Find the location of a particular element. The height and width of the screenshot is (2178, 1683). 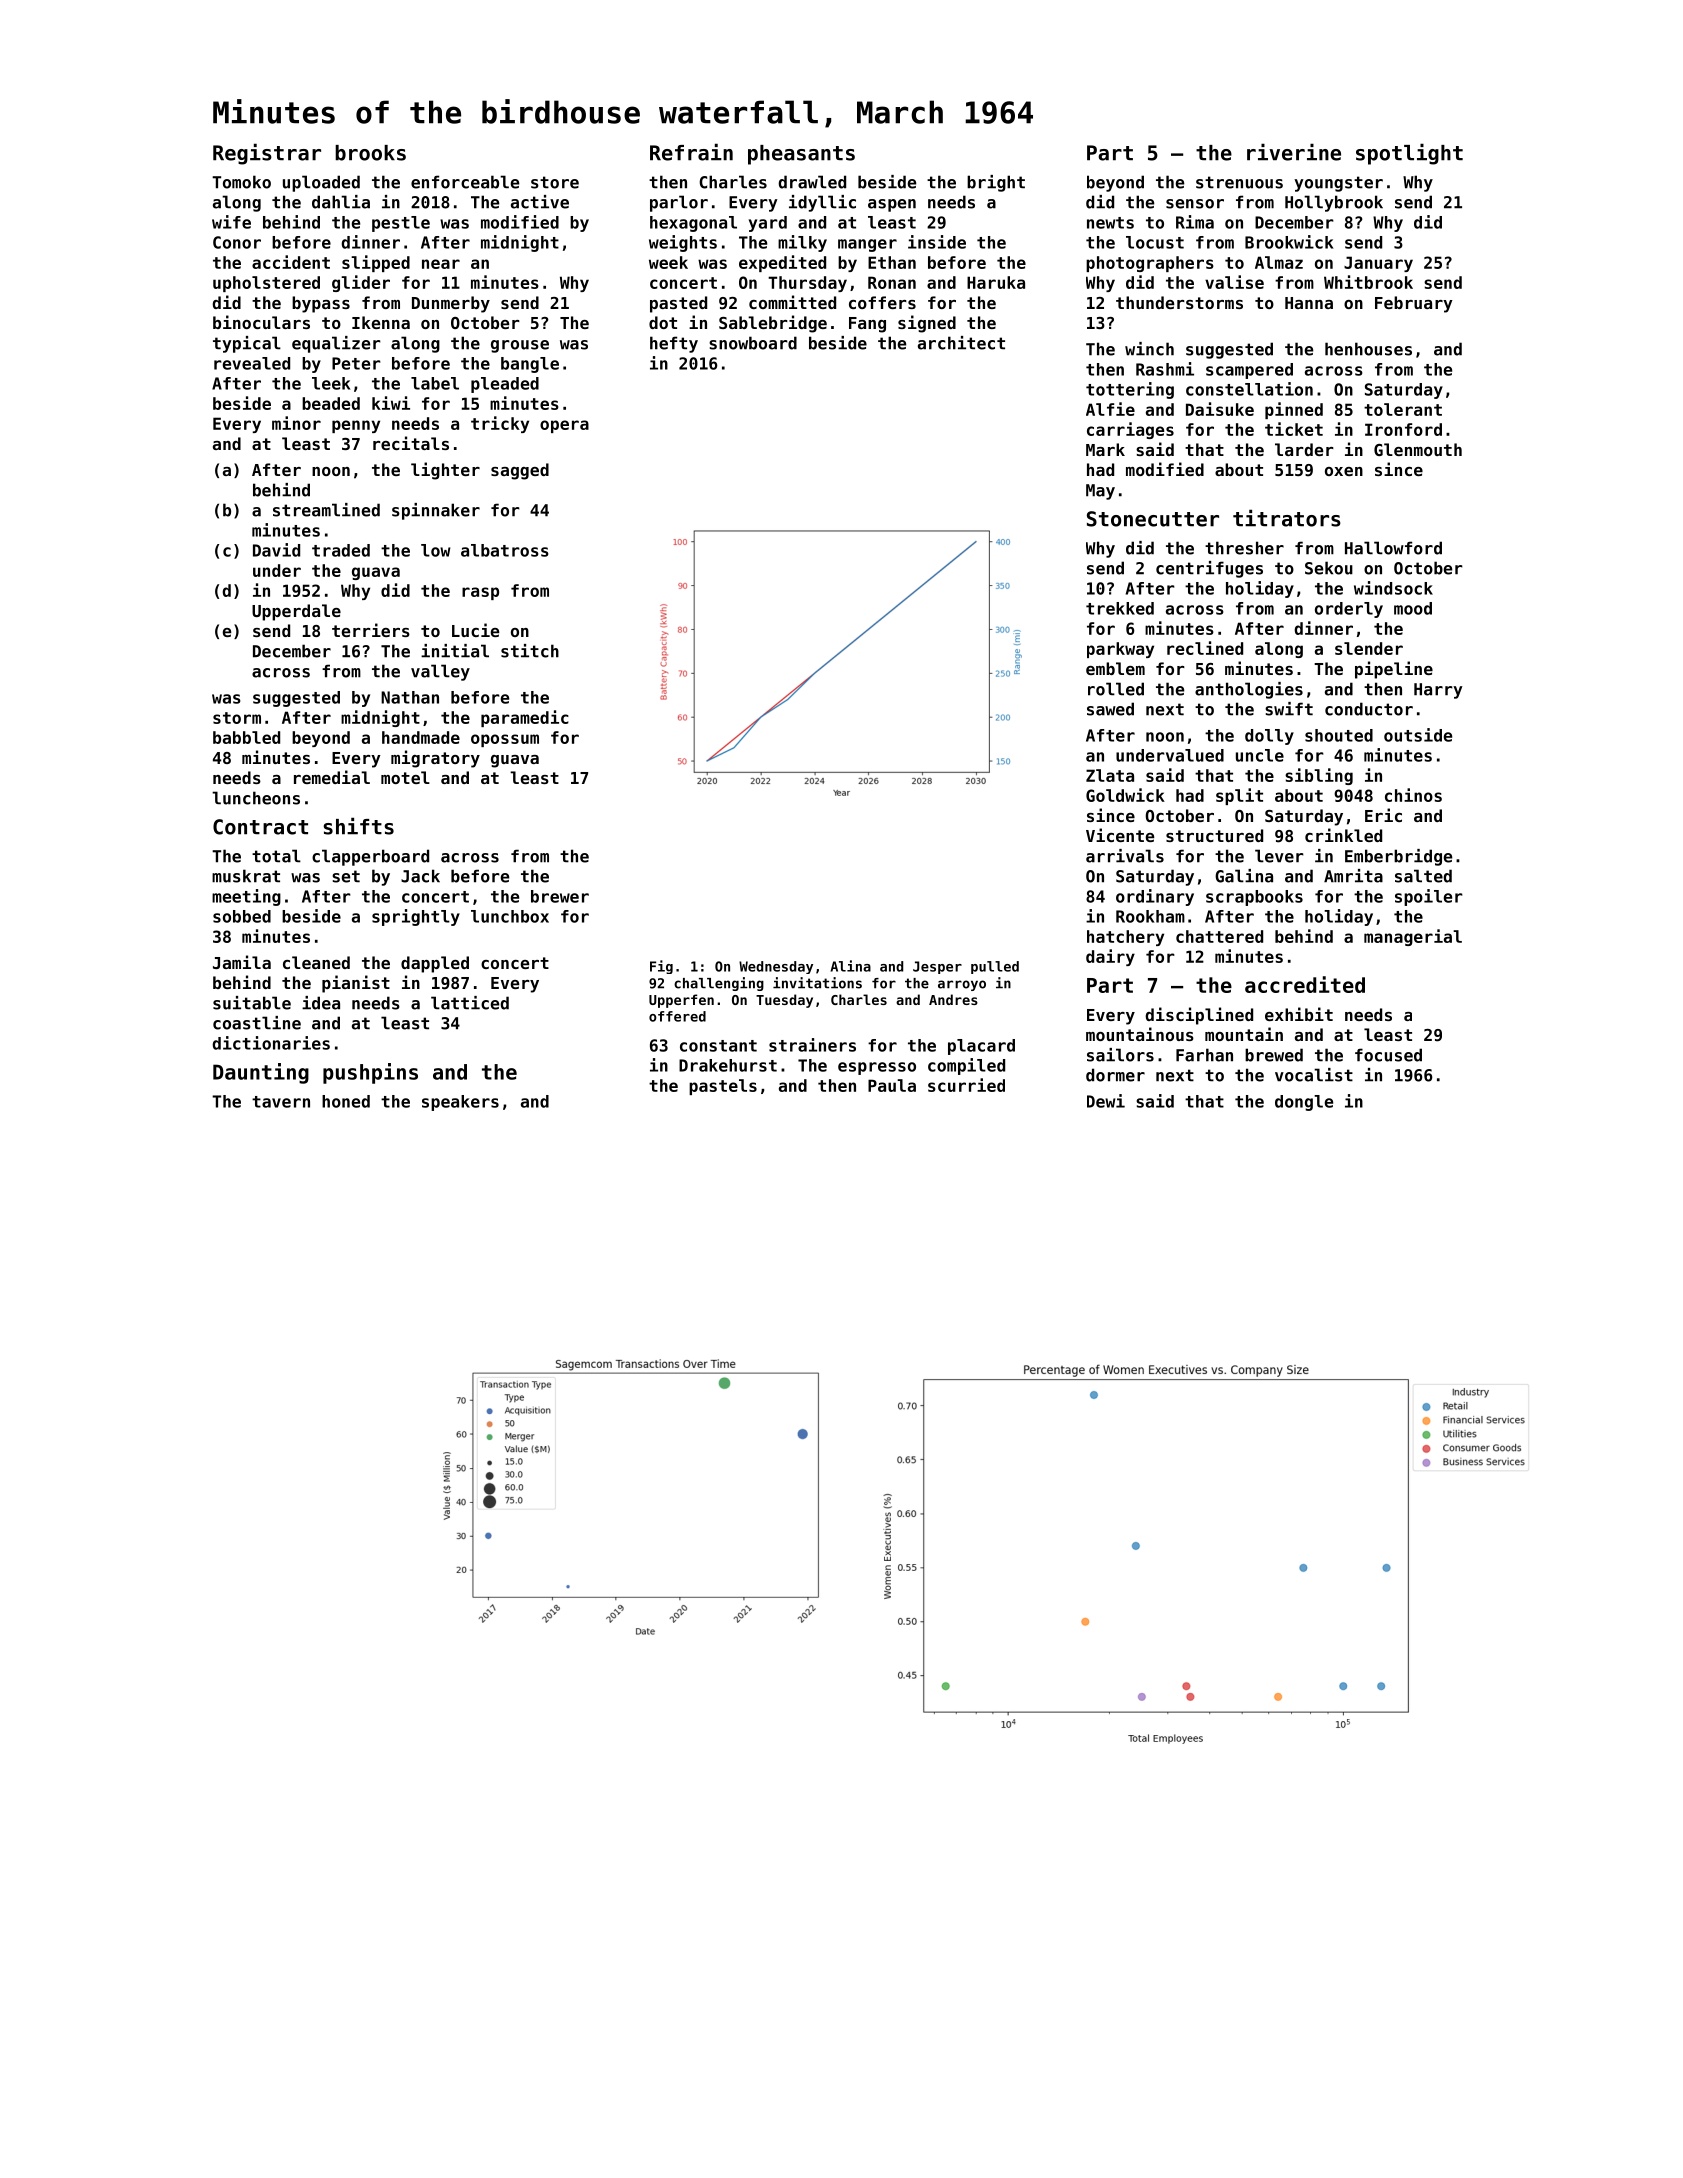

dongle is located at coordinates (1304, 1103).
